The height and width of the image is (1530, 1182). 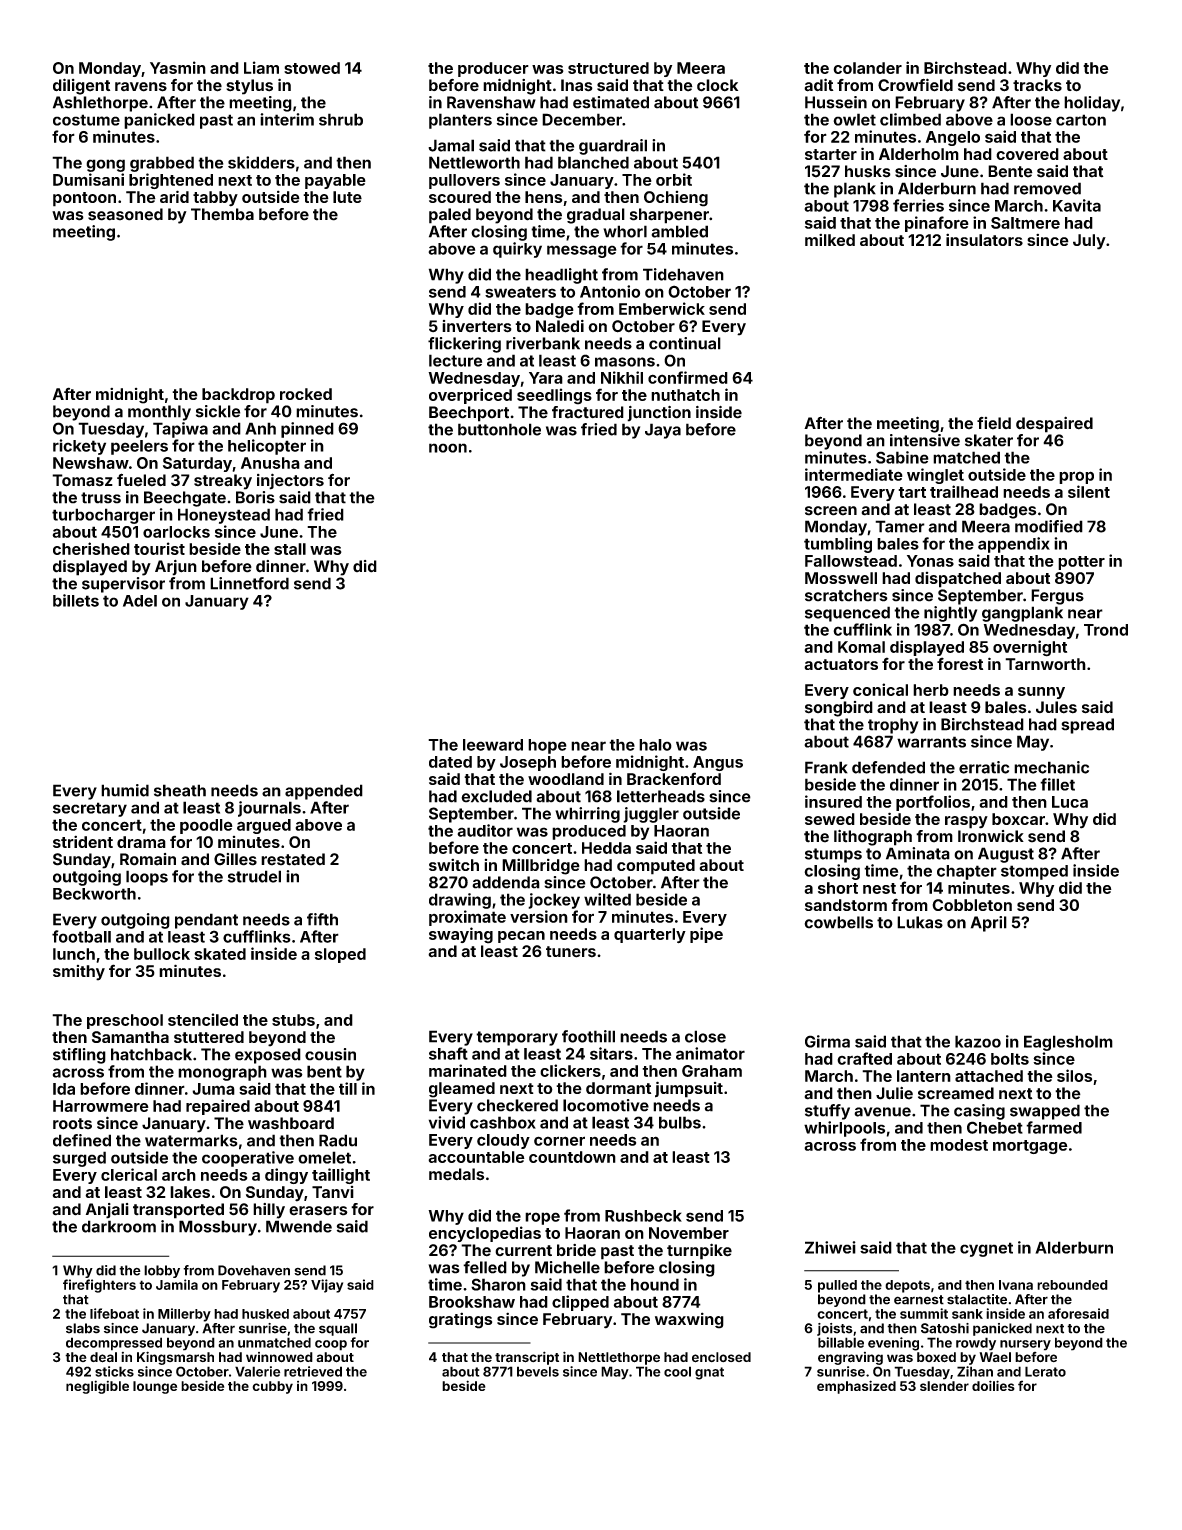 What do you see at coordinates (538, 1371) in the image?
I see `bevels` at bounding box center [538, 1371].
